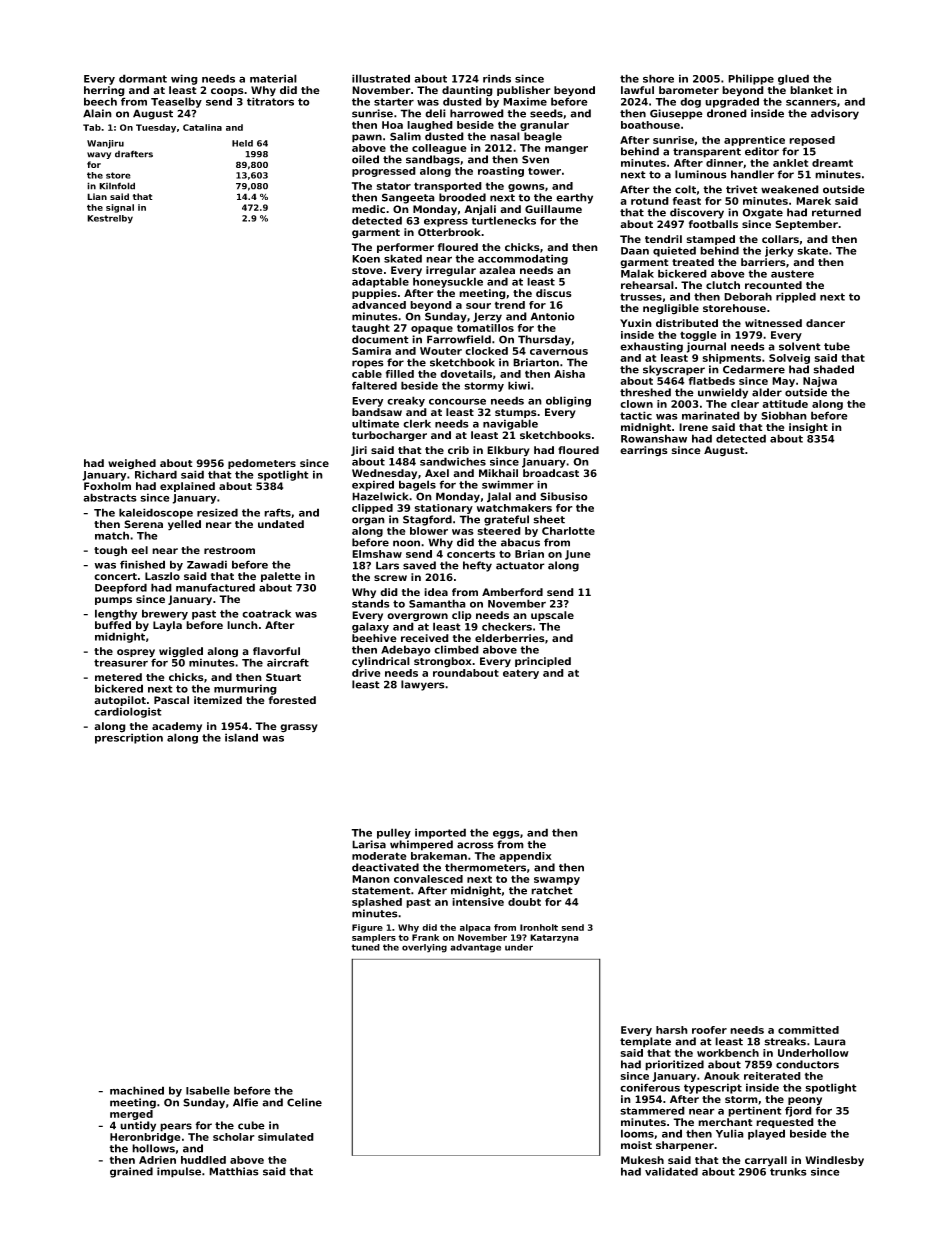  Describe the element at coordinates (671, 1171) in the page. I see `validated` at that location.
